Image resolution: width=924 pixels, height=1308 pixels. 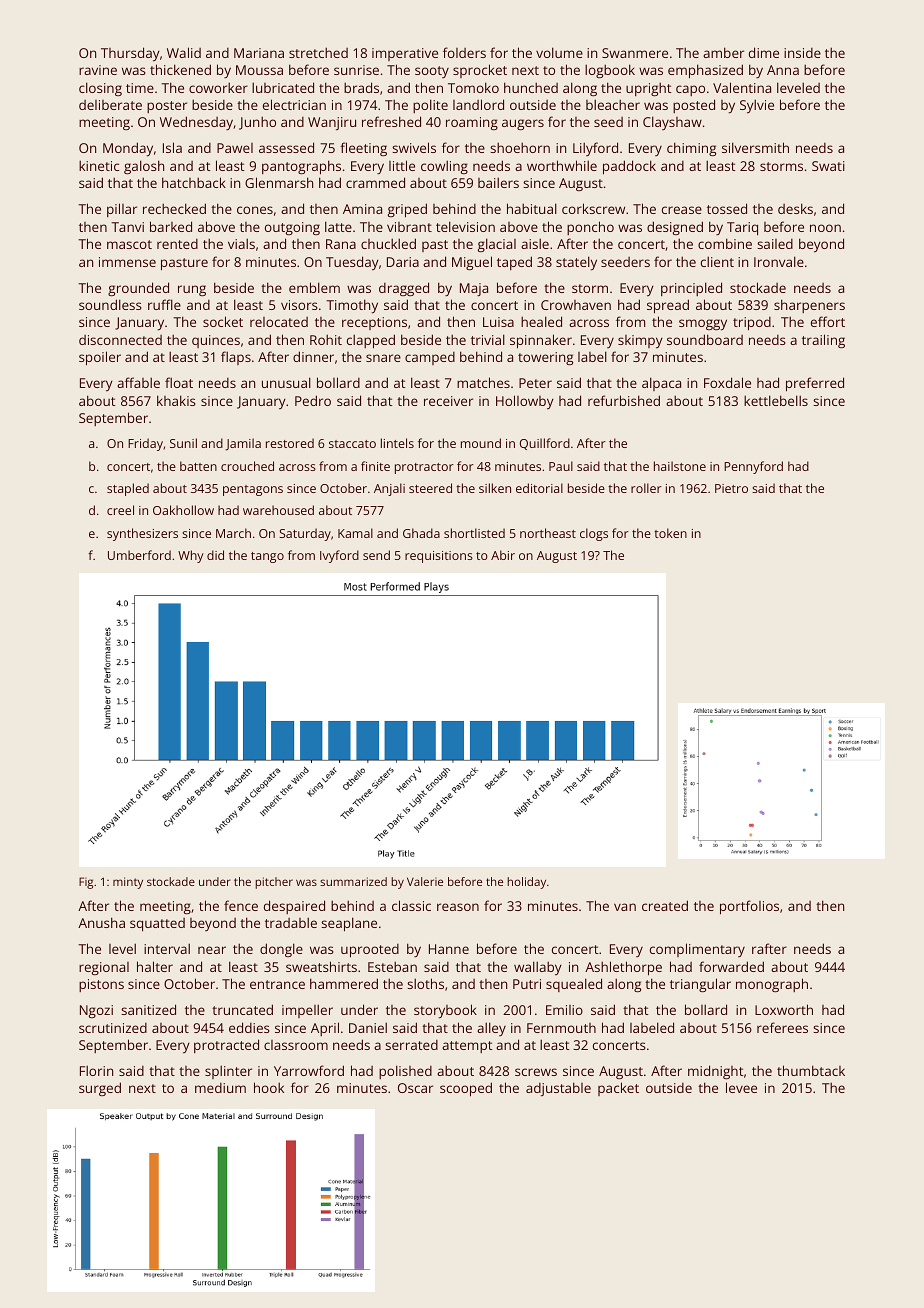 What do you see at coordinates (177, 244) in the image?
I see `rented` at bounding box center [177, 244].
